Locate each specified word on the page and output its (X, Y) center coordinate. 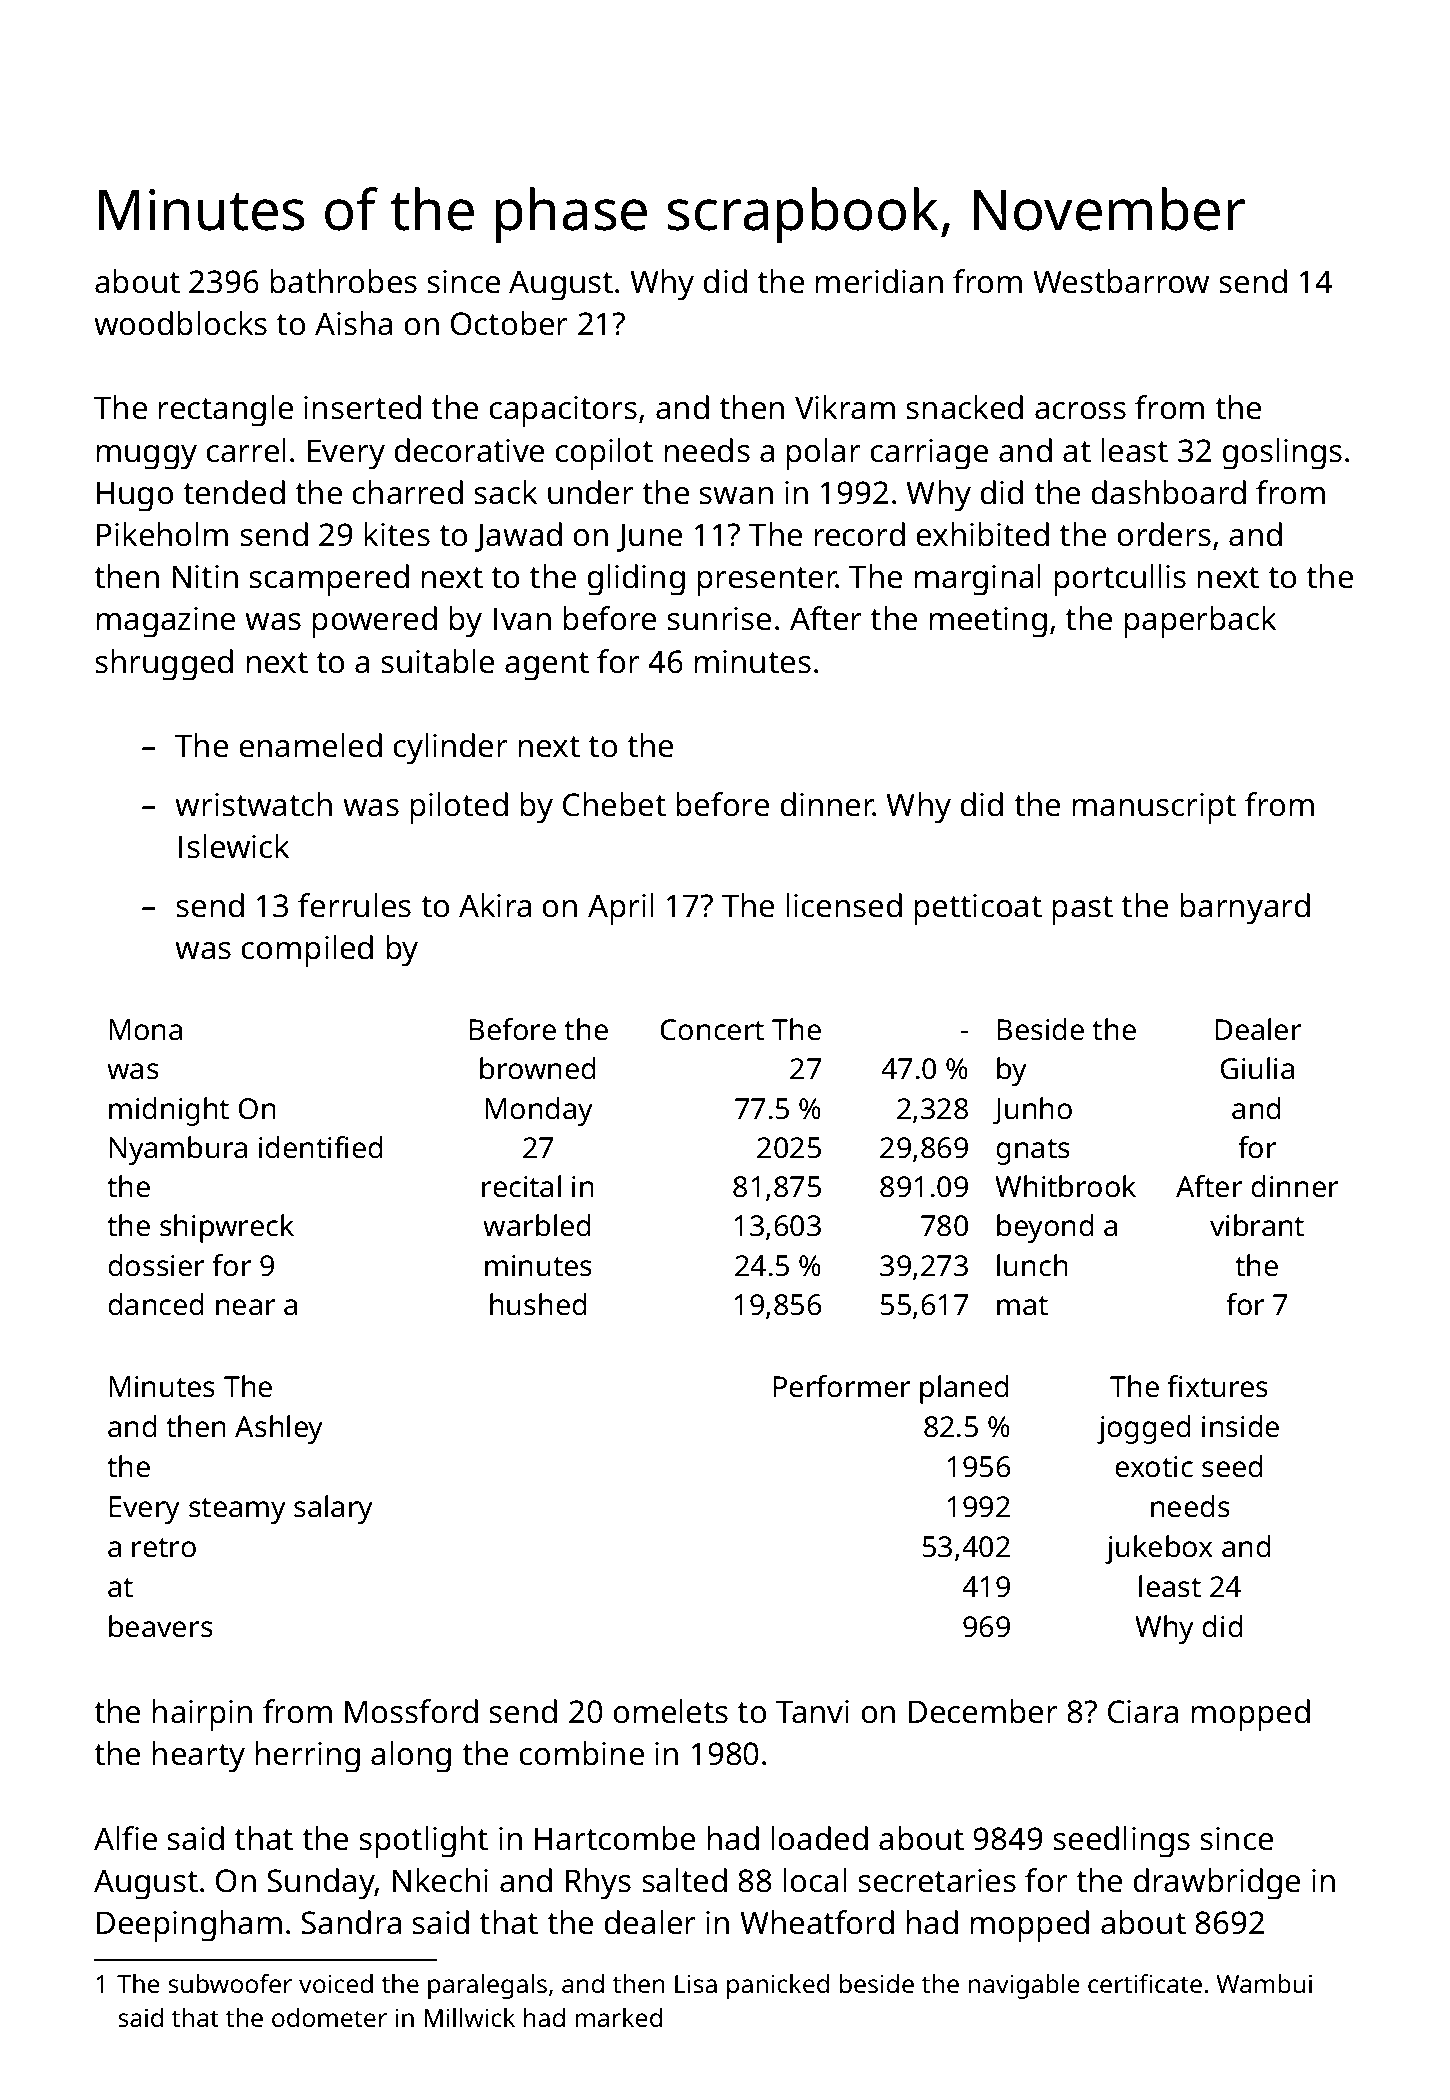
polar (823, 454)
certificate (1145, 1983)
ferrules (354, 905)
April (621, 909)
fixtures (1217, 1386)
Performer (842, 1386)
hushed (538, 1304)
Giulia (1257, 1068)
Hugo (135, 496)
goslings (1282, 454)
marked (618, 2017)
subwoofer (230, 1983)
